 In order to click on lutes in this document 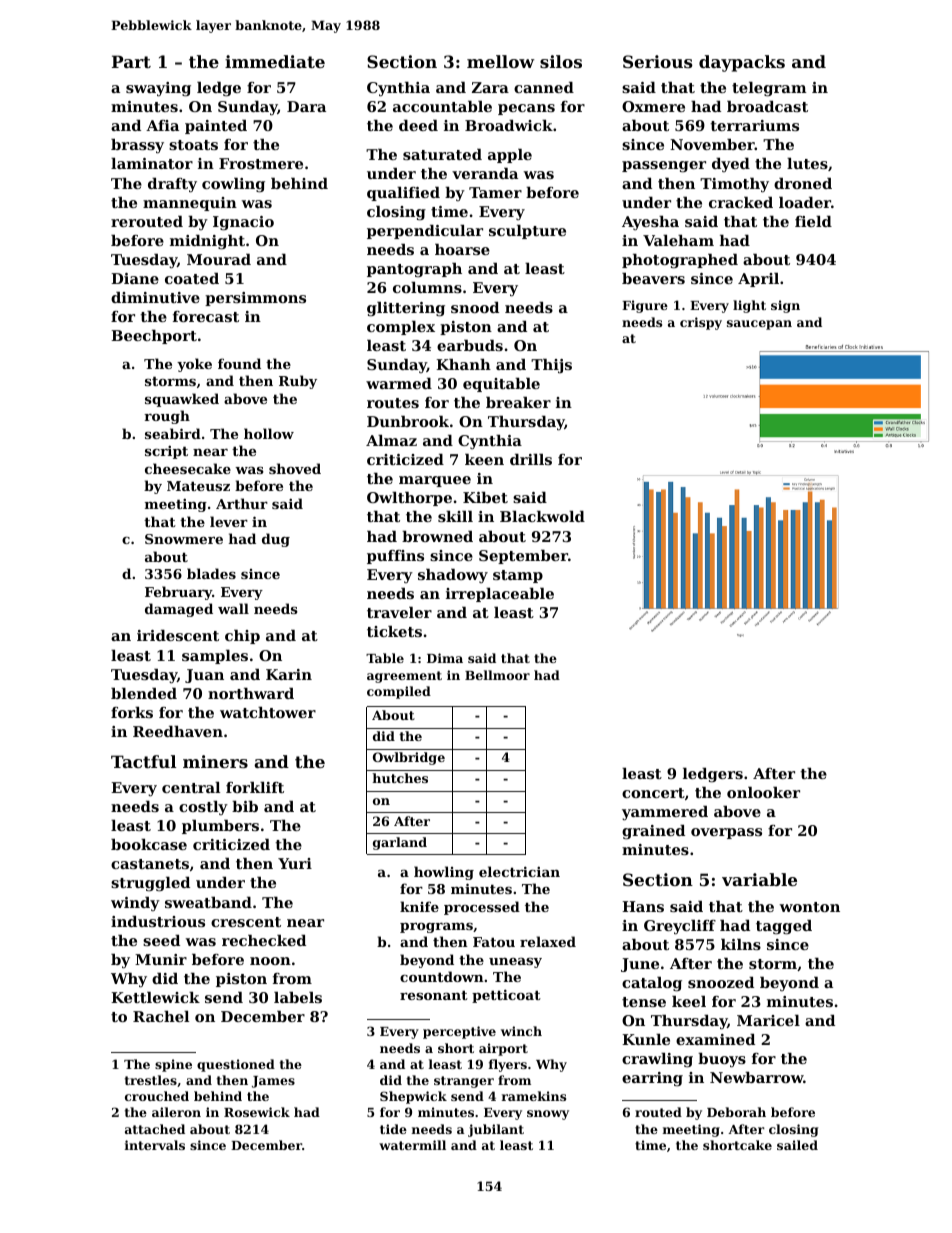, I will do `click(807, 163)`.
